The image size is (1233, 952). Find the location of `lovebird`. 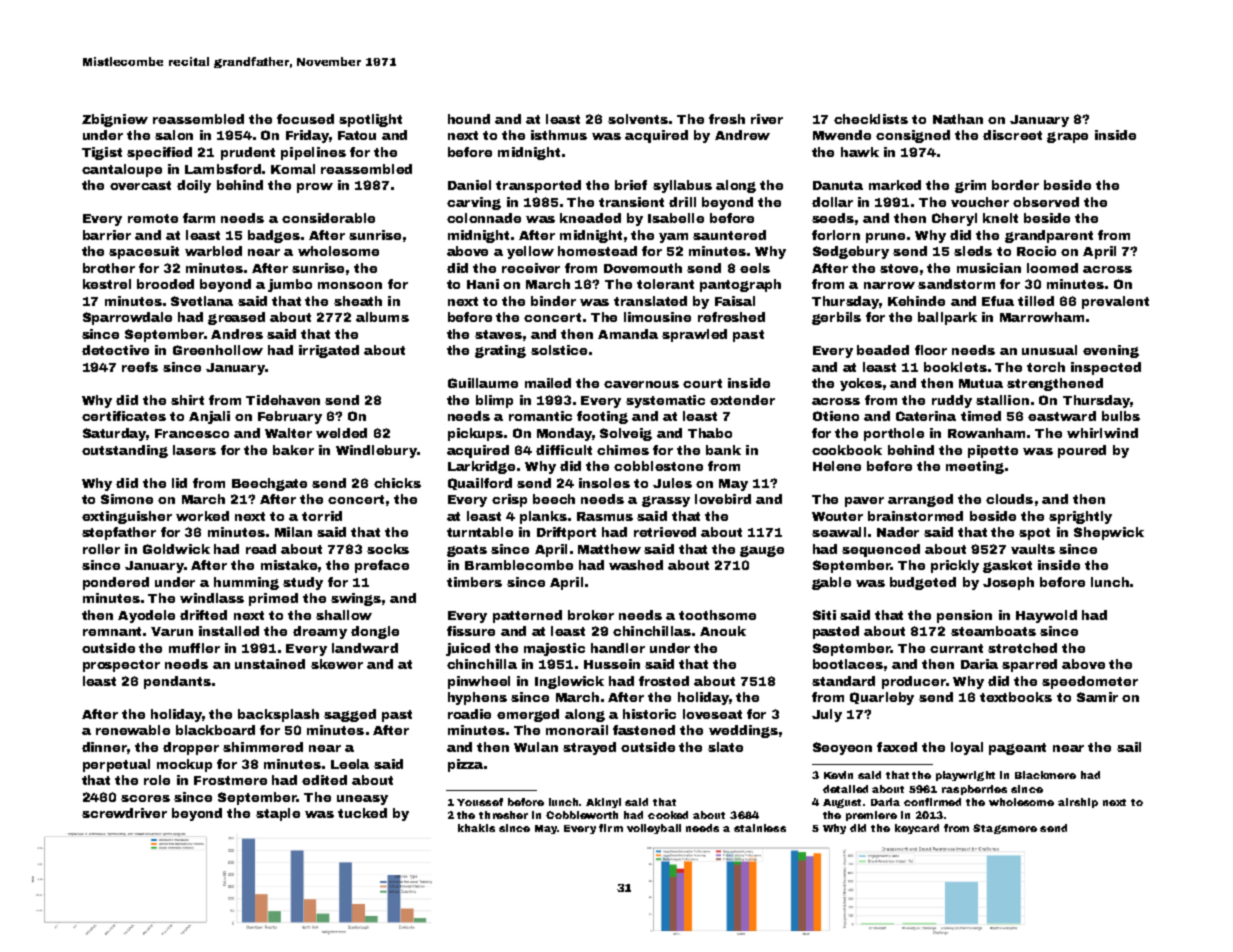

lovebird is located at coordinates (723, 499).
